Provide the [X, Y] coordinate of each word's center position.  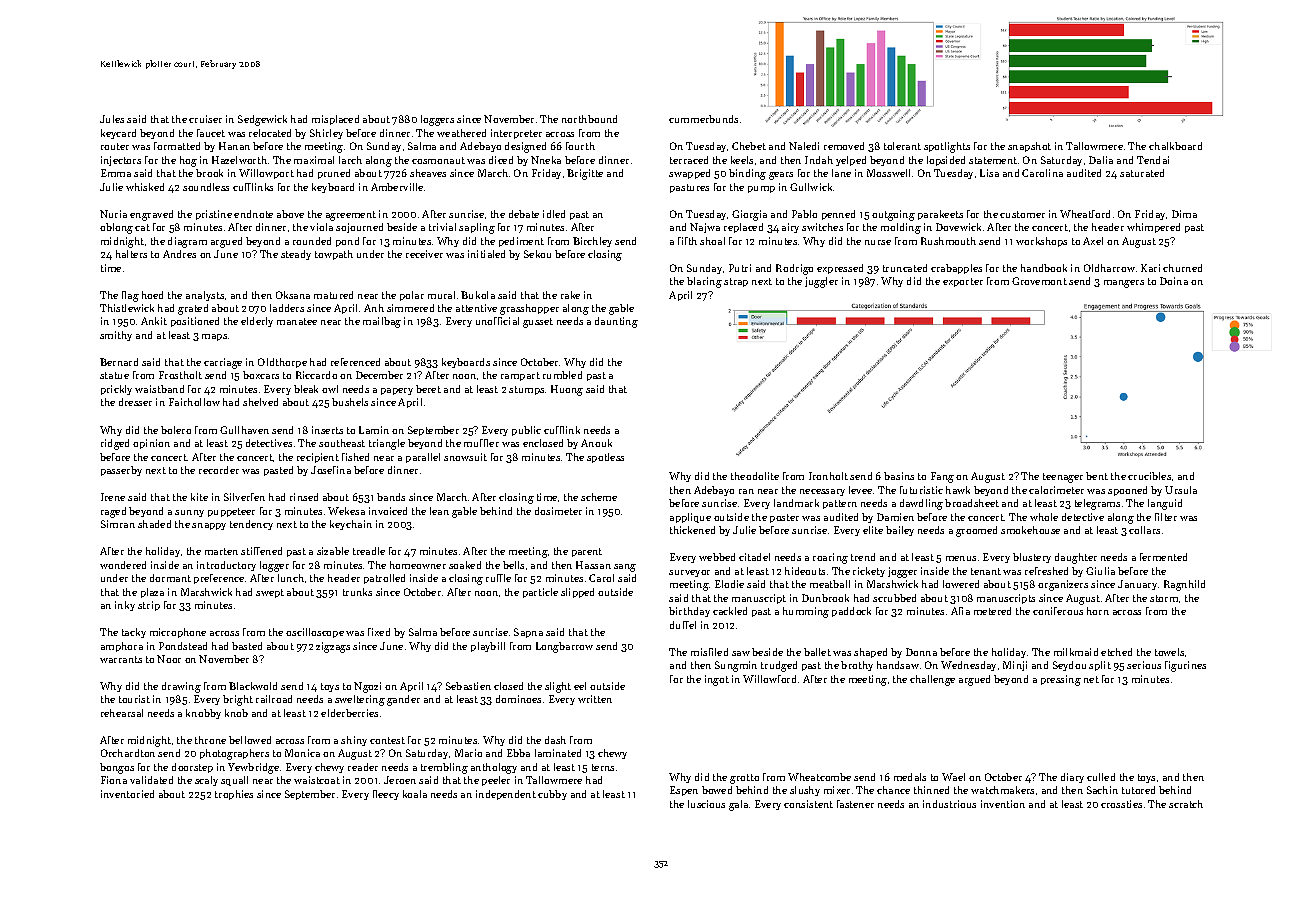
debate [524, 214]
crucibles [1149, 476]
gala [738, 805]
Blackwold [253, 686]
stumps [526, 390]
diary [1072, 778]
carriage [223, 363]
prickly [116, 390]
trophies [234, 795]
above [290, 214]
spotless [605, 458]
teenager [1063, 478]
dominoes [518, 699]
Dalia [1101, 160]
